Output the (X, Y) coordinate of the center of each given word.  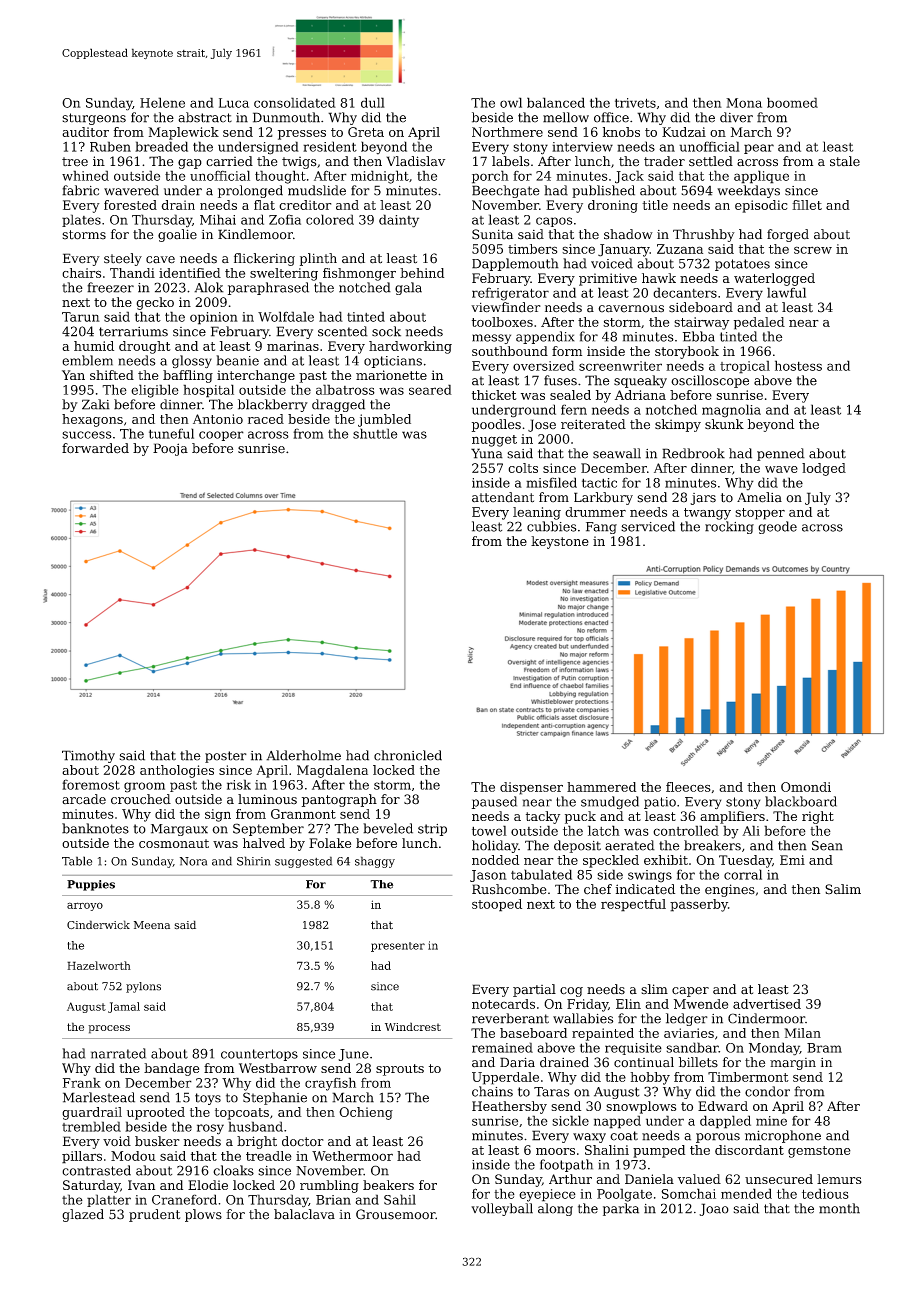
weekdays (748, 191)
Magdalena (332, 771)
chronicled (408, 755)
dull (373, 102)
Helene (162, 102)
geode (777, 527)
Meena (152, 925)
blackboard (801, 801)
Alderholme (303, 755)
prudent (154, 1215)
